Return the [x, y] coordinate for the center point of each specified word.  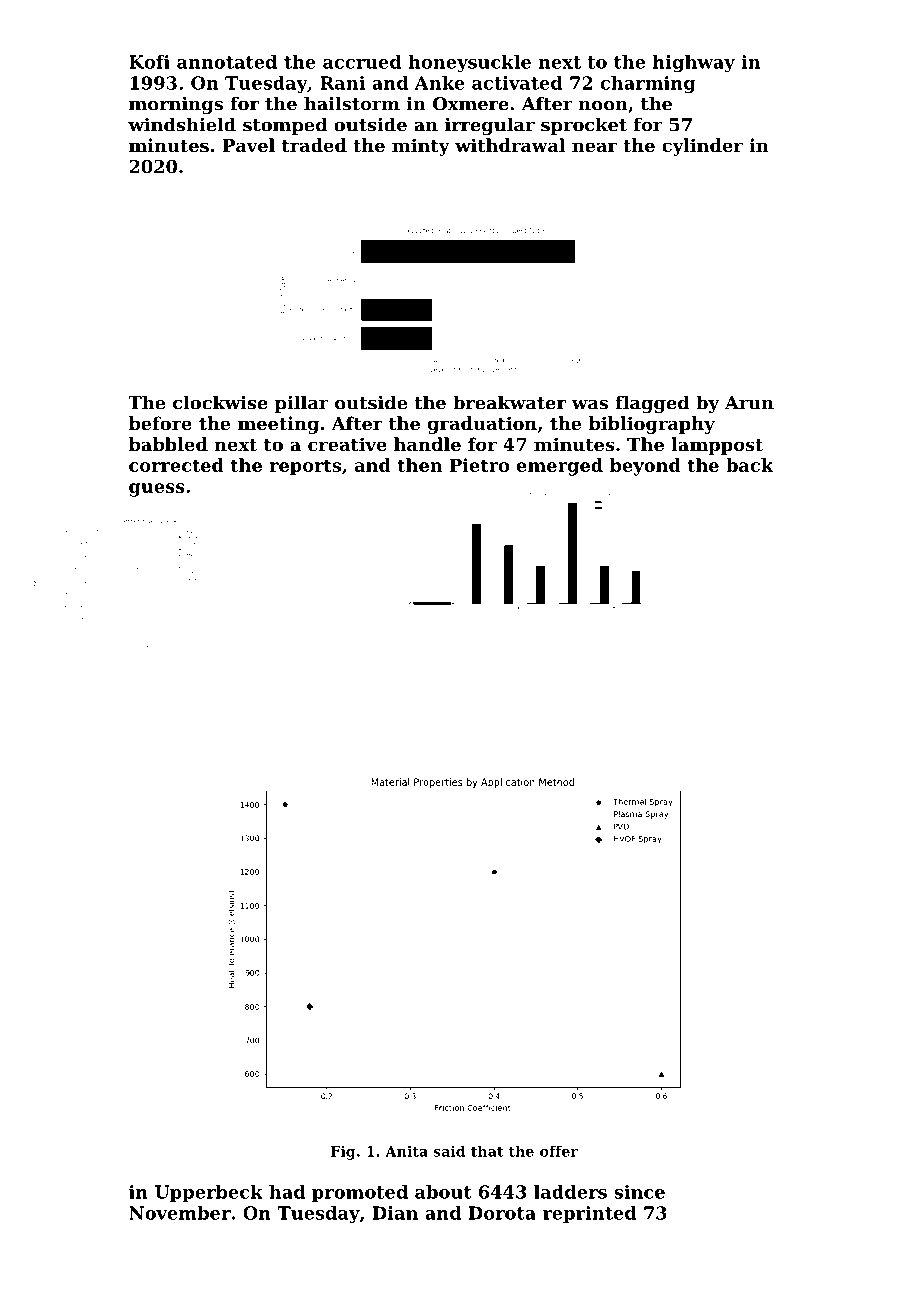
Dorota [502, 1213]
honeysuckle [469, 64]
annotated [227, 62]
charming [648, 84]
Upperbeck [209, 1193]
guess [157, 490]
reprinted [589, 1214]
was [590, 405]
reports [305, 467]
